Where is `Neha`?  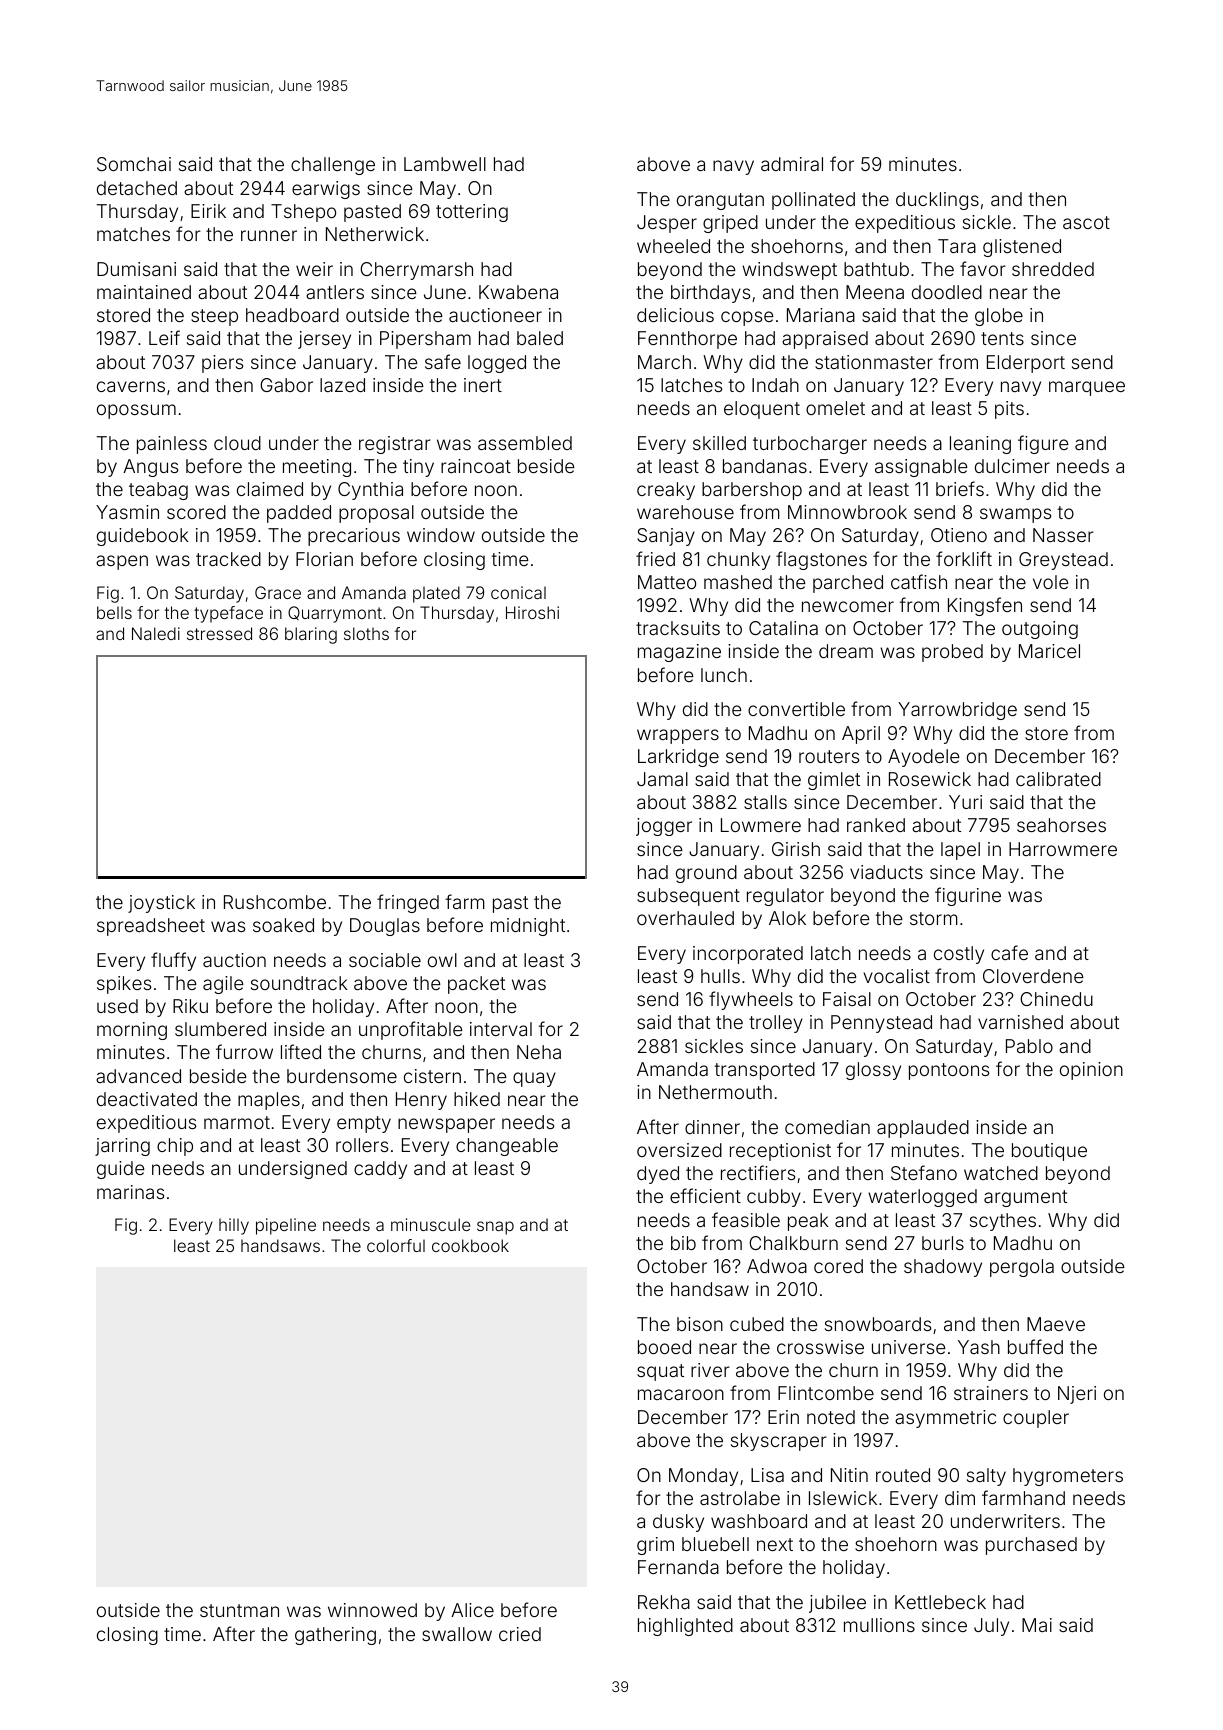 Neha is located at coordinates (539, 1052).
